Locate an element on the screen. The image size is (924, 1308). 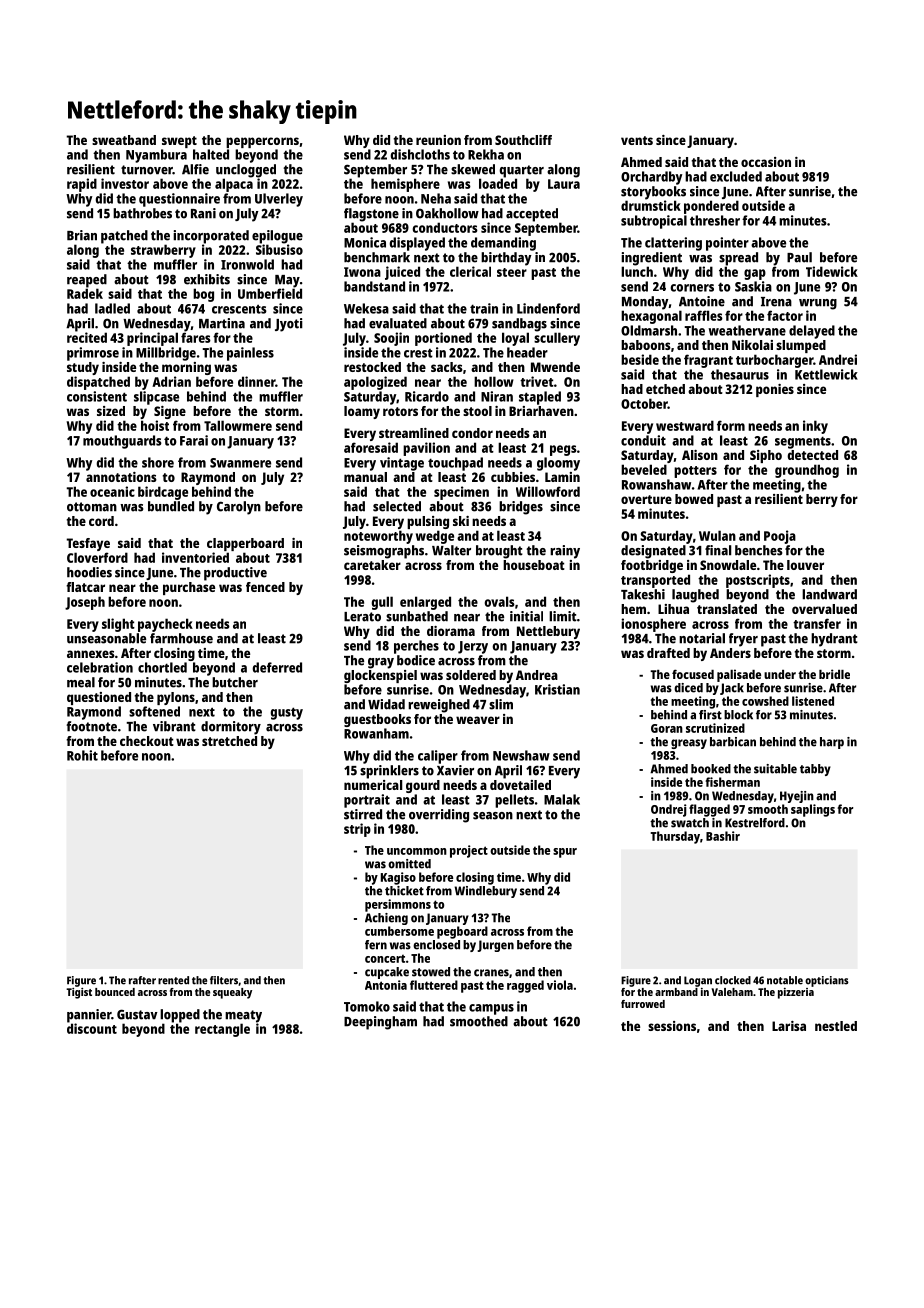
enlarged is located at coordinates (425, 603).
